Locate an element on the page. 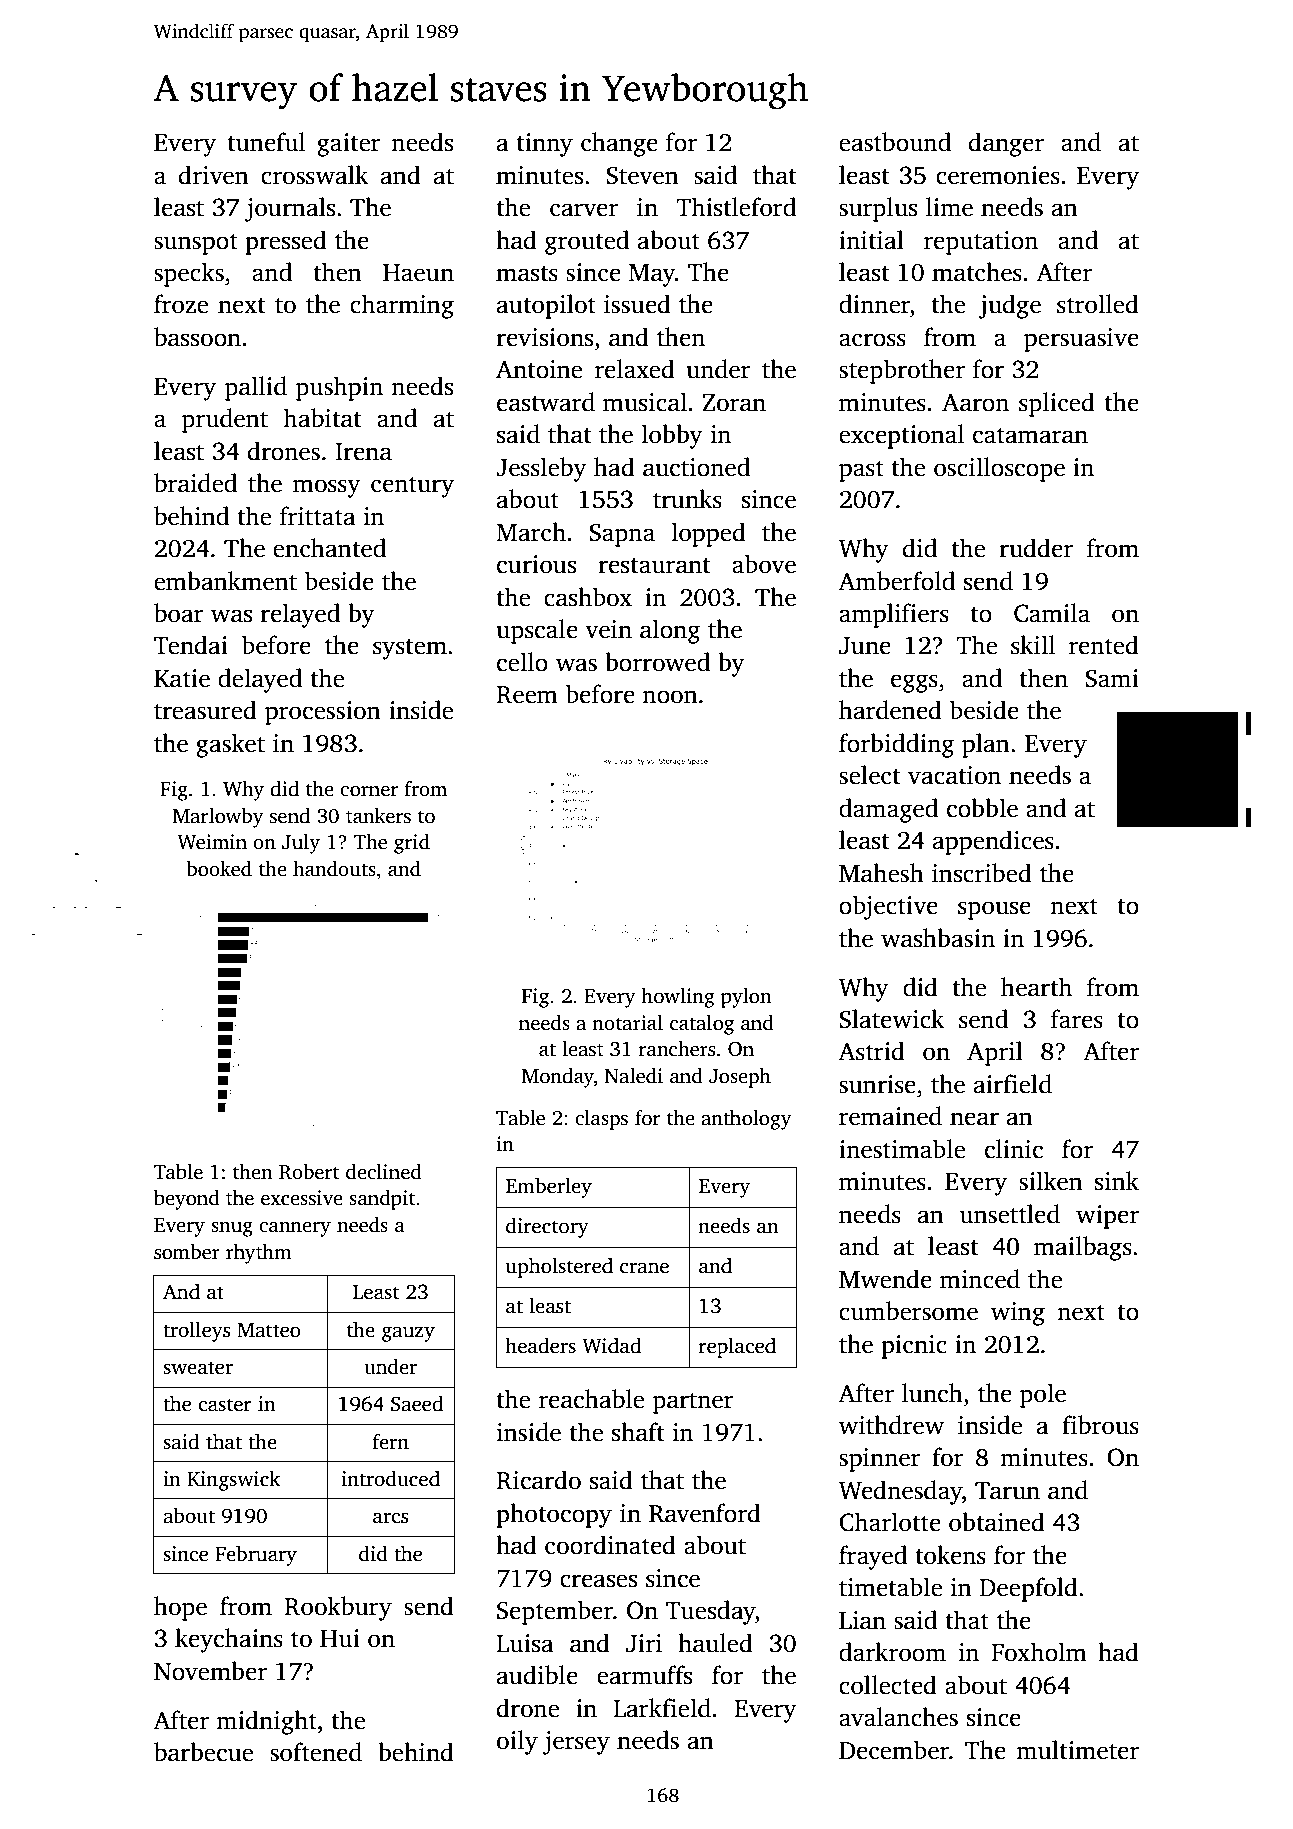 This image has width=1293, height=1829. clinic is located at coordinates (1014, 1149).
